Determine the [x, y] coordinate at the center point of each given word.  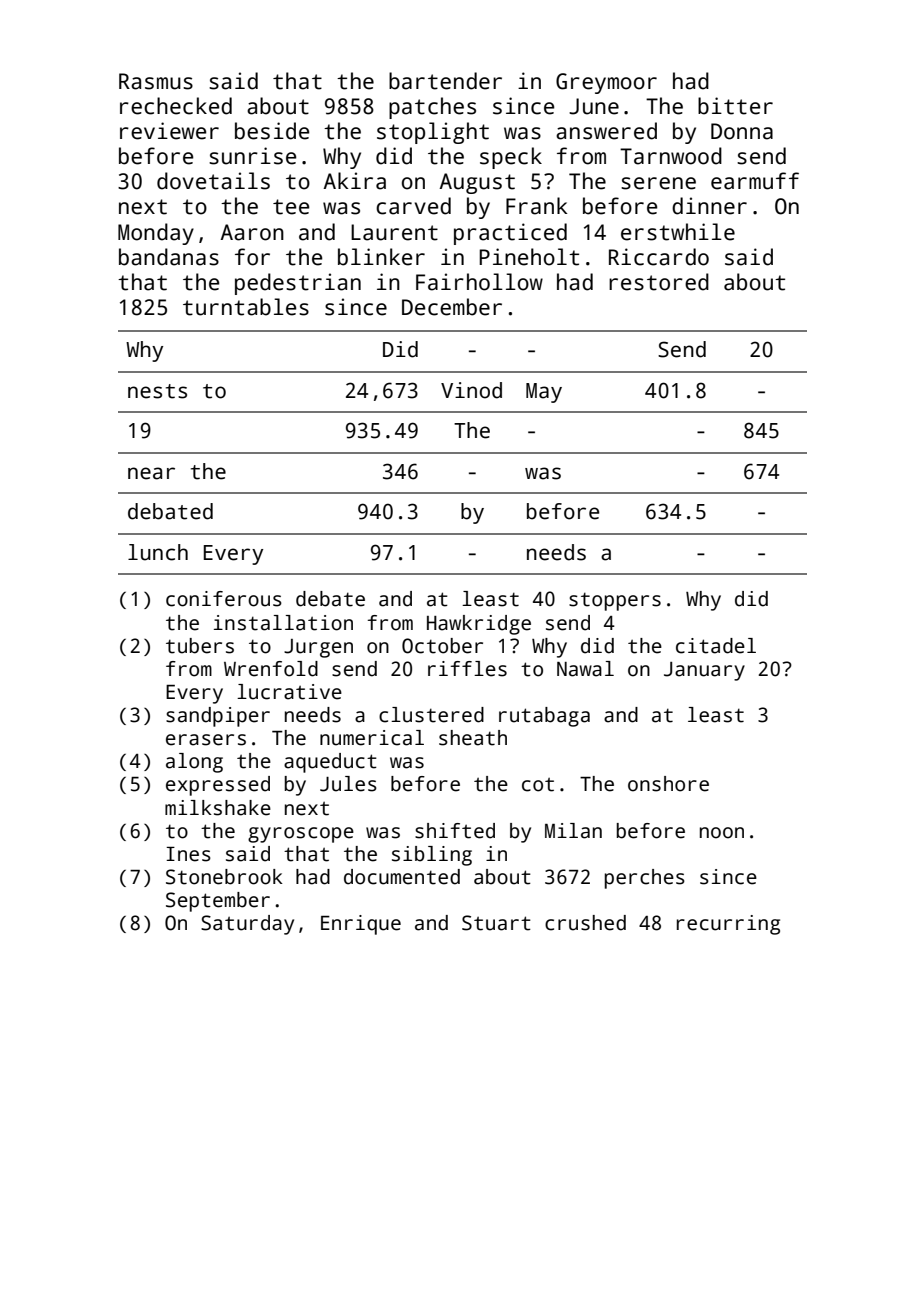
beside [272, 131]
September [218, 902]
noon [722, 833]
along [194, 763]
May [544, 393]
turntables [246, 307]
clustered [431, 715]
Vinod [471, 390]
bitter [735, 106]
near [151, 473]
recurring [728, 925]
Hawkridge [479, 625]
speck [511, 158]
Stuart [496, 923]
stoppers [615, 601]
